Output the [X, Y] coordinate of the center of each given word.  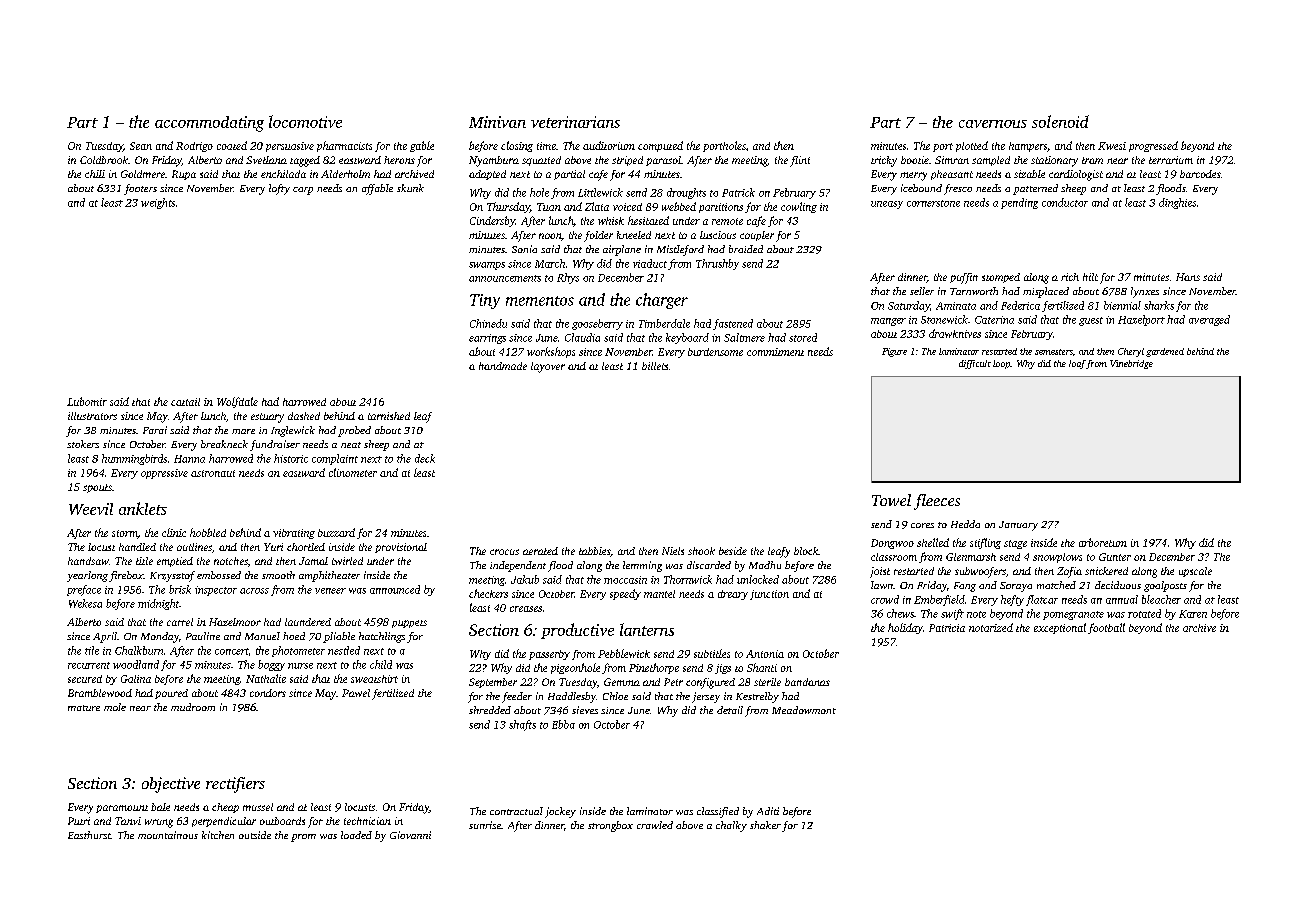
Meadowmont [804, 710]
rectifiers [235, 785]
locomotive [305, 121]
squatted [541, 161]
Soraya [1016, 587]
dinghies [1177, 203]
